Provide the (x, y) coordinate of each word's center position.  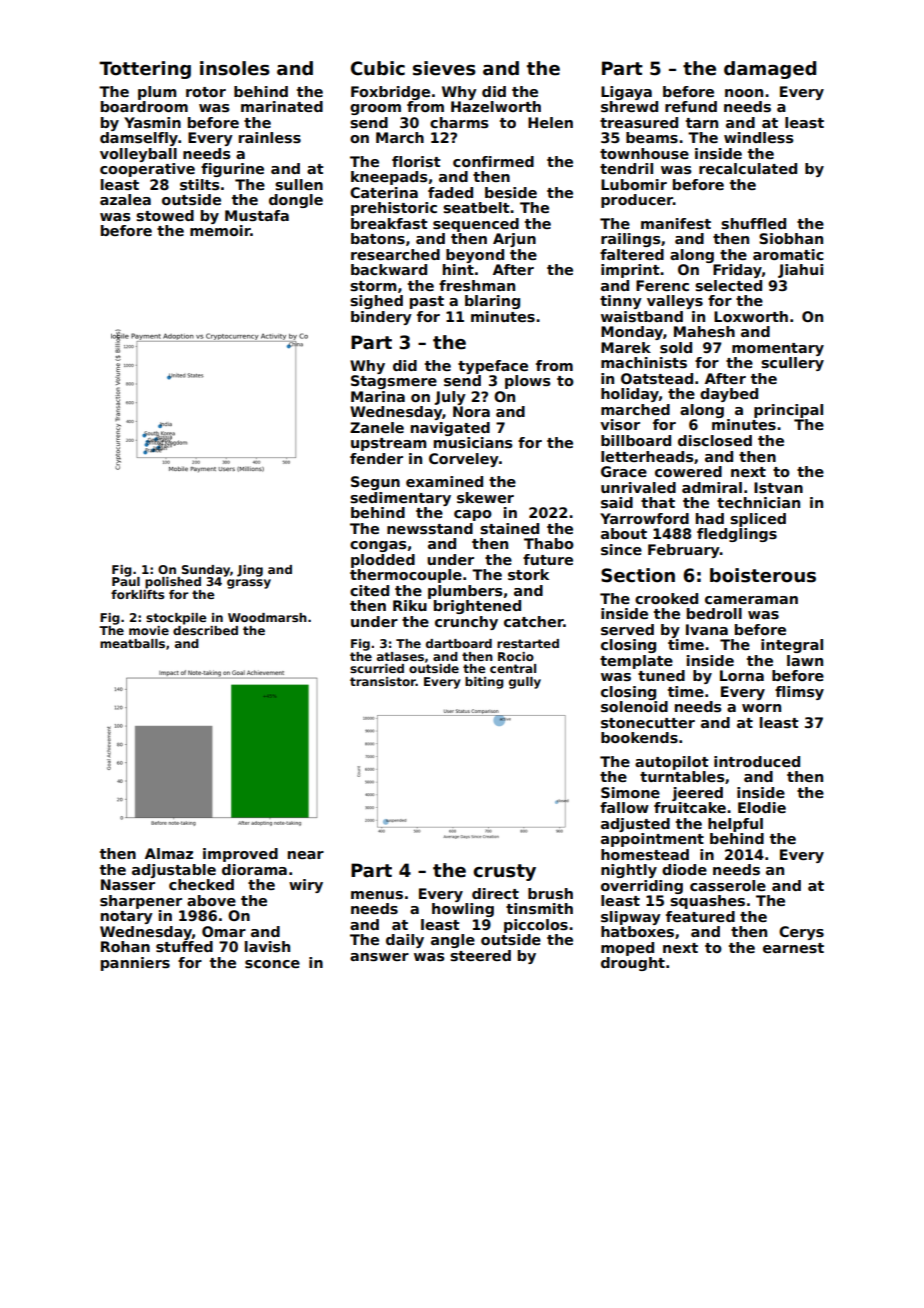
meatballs (132, 643)
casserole (728, 885)
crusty (504, 872)
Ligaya (626, 93)
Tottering (145, 70)
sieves (444, 68)
